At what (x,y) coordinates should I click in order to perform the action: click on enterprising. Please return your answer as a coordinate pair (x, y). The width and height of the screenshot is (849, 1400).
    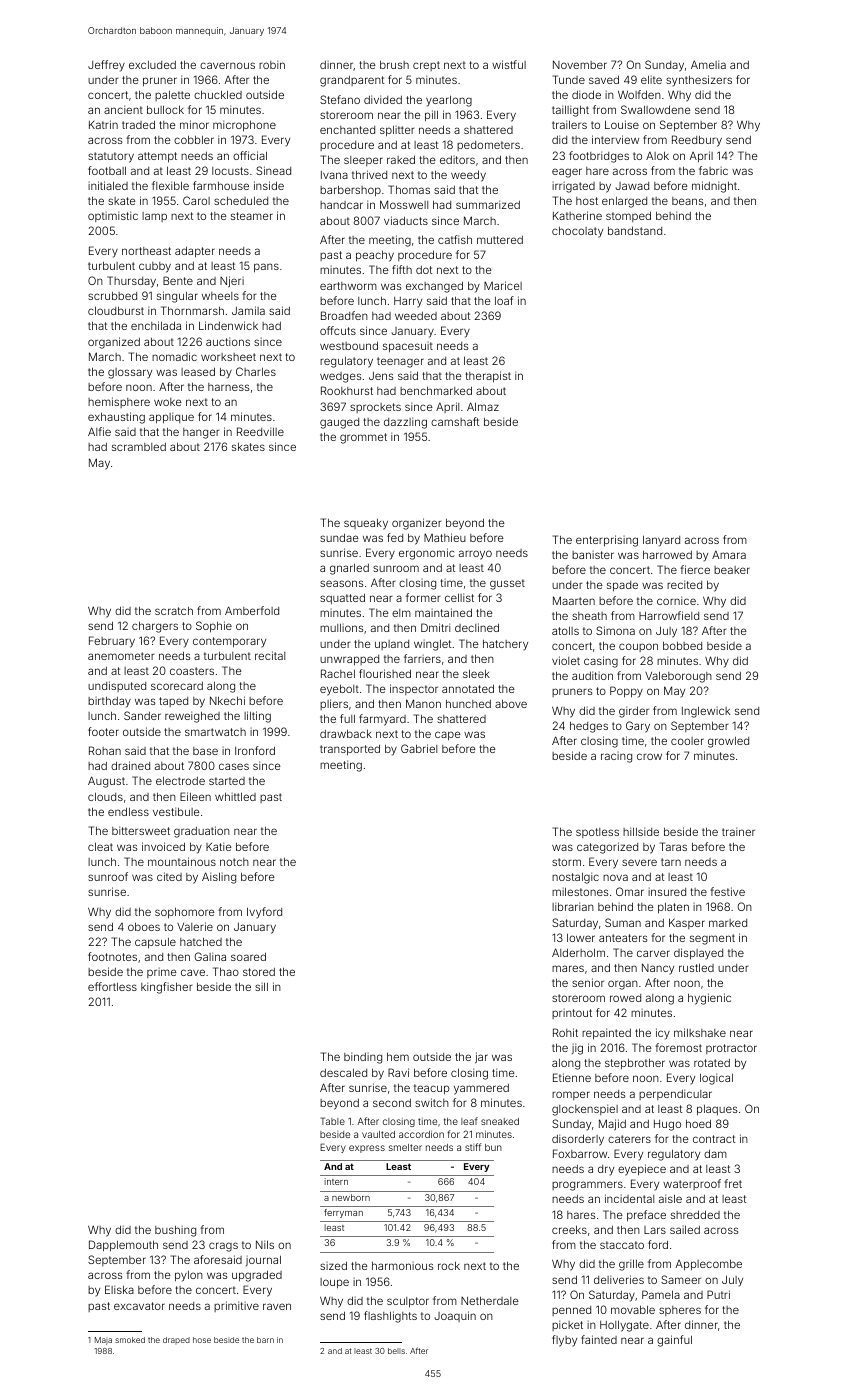
    Looking at the image, I should click on (607, 541).
